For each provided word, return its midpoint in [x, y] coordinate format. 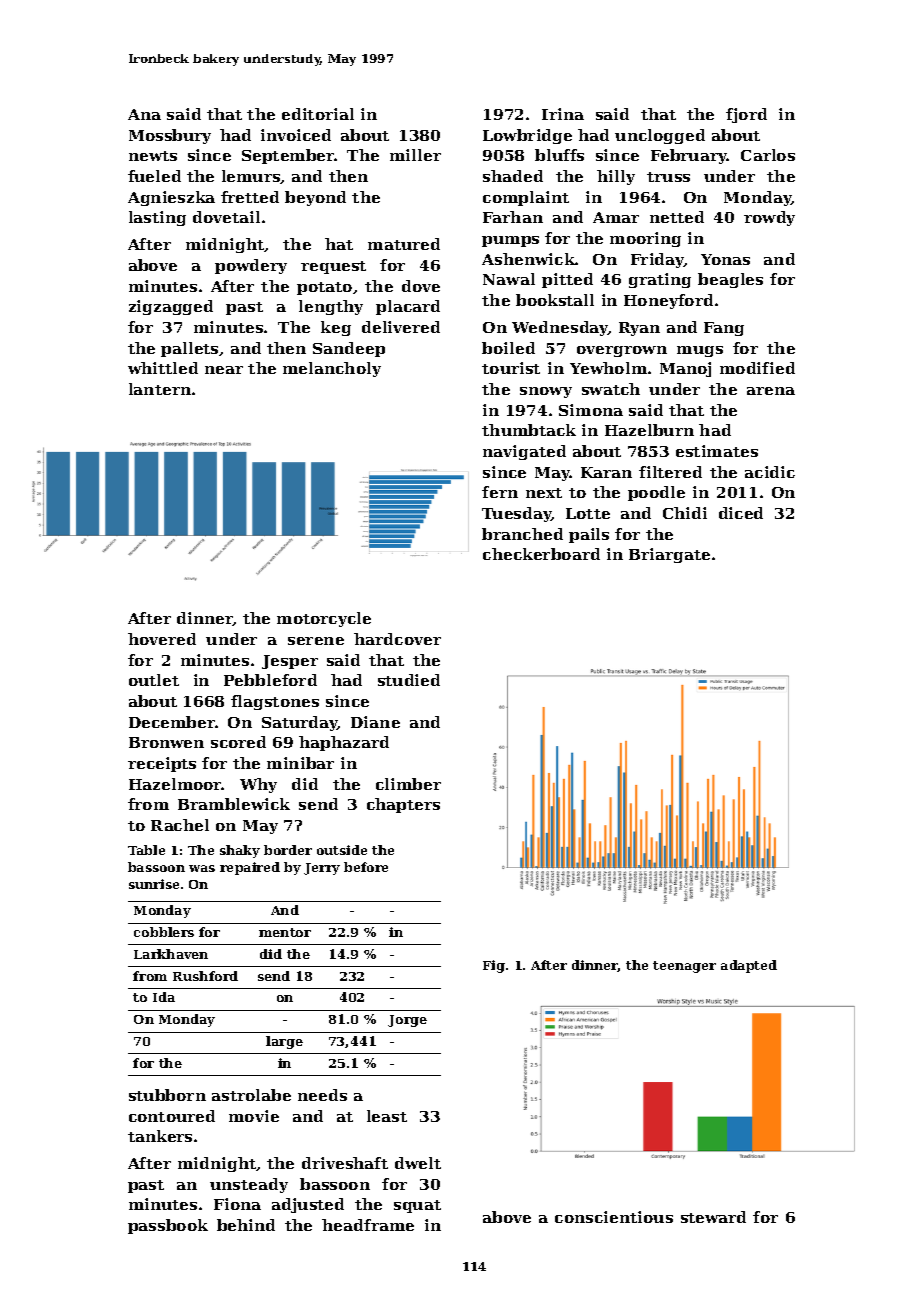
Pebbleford [270, 680]
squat [417, 1206]
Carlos [768, 155]
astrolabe [251, 1095]
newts [153, 156]
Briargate [669, 555]
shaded [513, 176]
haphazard [344, 743]
